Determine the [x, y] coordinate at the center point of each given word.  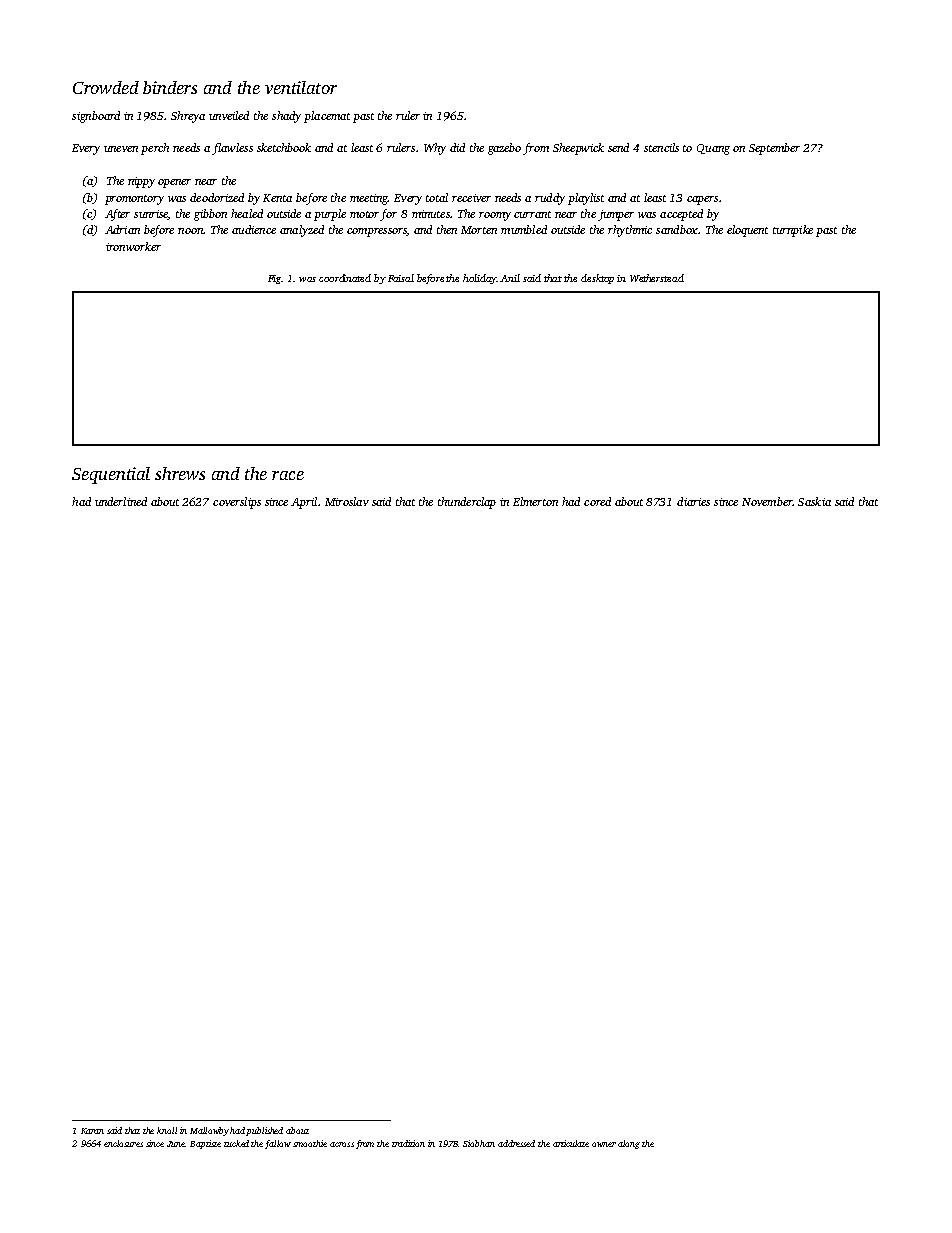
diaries [693, 501]
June [176, 1144]
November [767, 501]
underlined [121, 501]
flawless [232, 149]
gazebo [504, 149]
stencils [661, 147]
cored [597, 501]
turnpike [793, 231]
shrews [180, 473]
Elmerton [535, 501]
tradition [408, 1143]
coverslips [237, 503]
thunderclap [467, 503]
